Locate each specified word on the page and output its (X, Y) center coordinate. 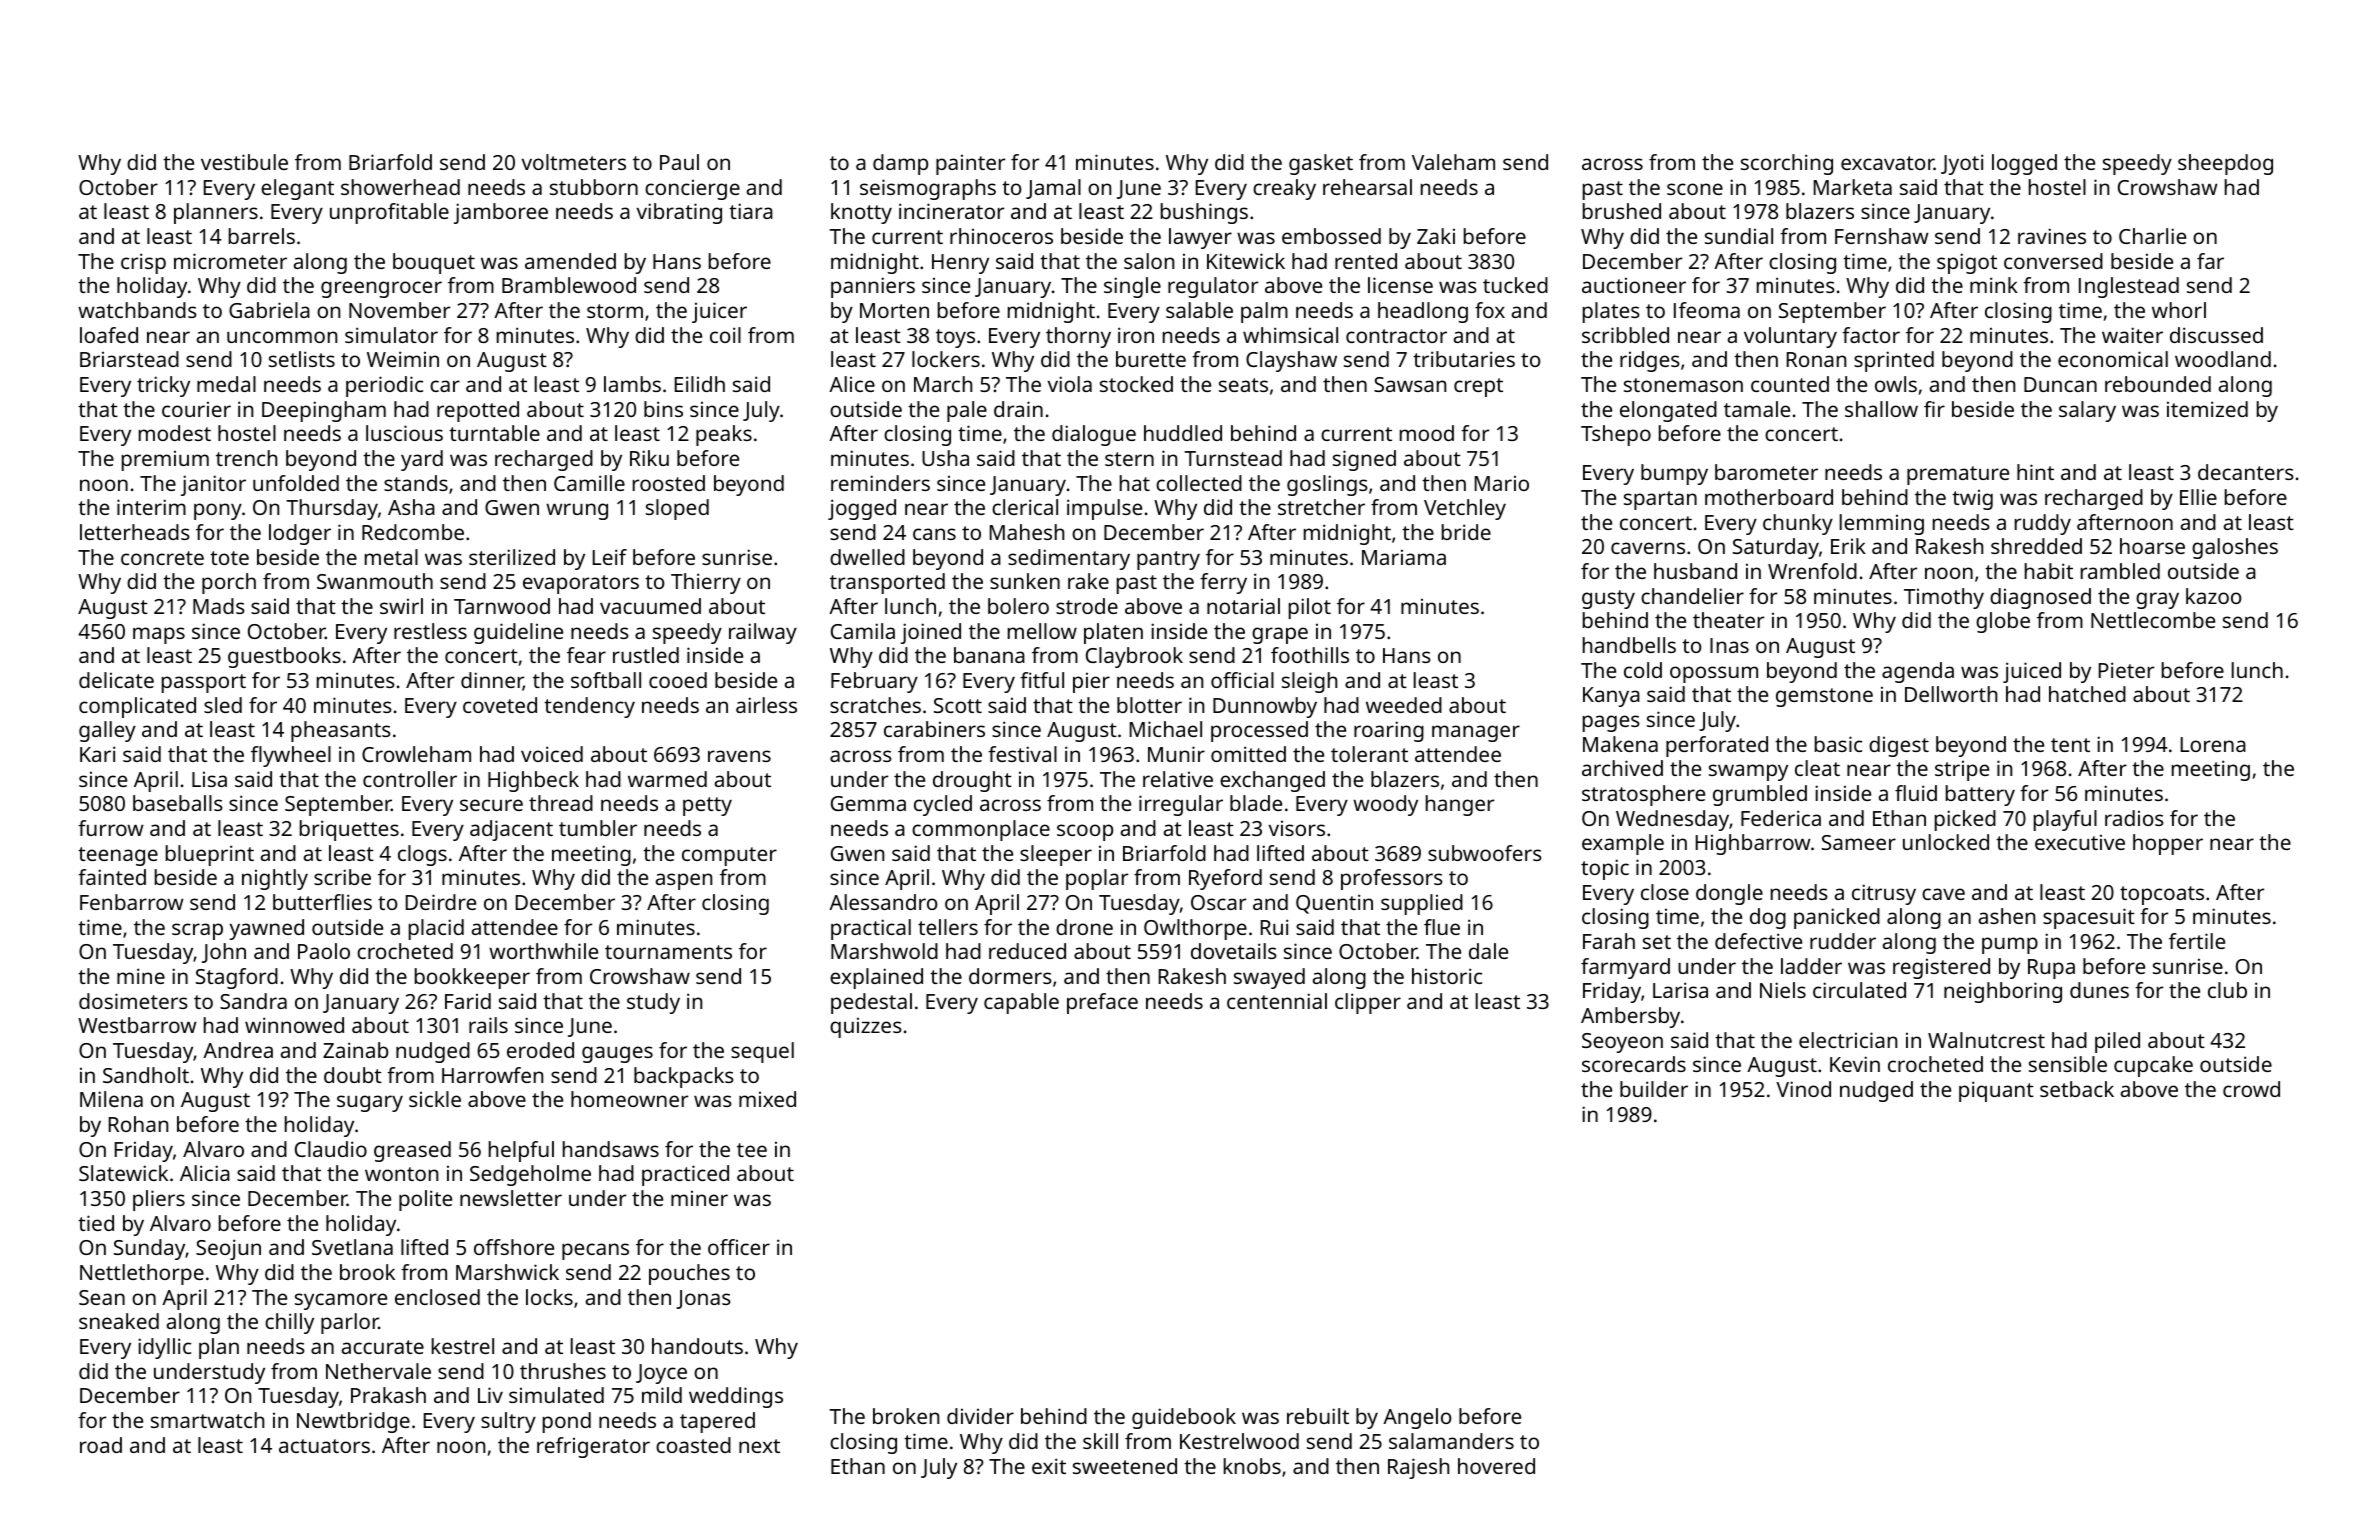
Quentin (1334, 904)
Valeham (1453, 162)
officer (739, 1247)
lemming (1882, 524)
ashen (2007, 916)
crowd (2251, 1089)
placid (436, 929)
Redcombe (413, 532)
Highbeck (533, 781)
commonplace (981, 830)
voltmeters (574, 162)
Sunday (150, 1249)
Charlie (2152, 236)
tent (2070, 745)
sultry (508, 1422)
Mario (1502, 483)
